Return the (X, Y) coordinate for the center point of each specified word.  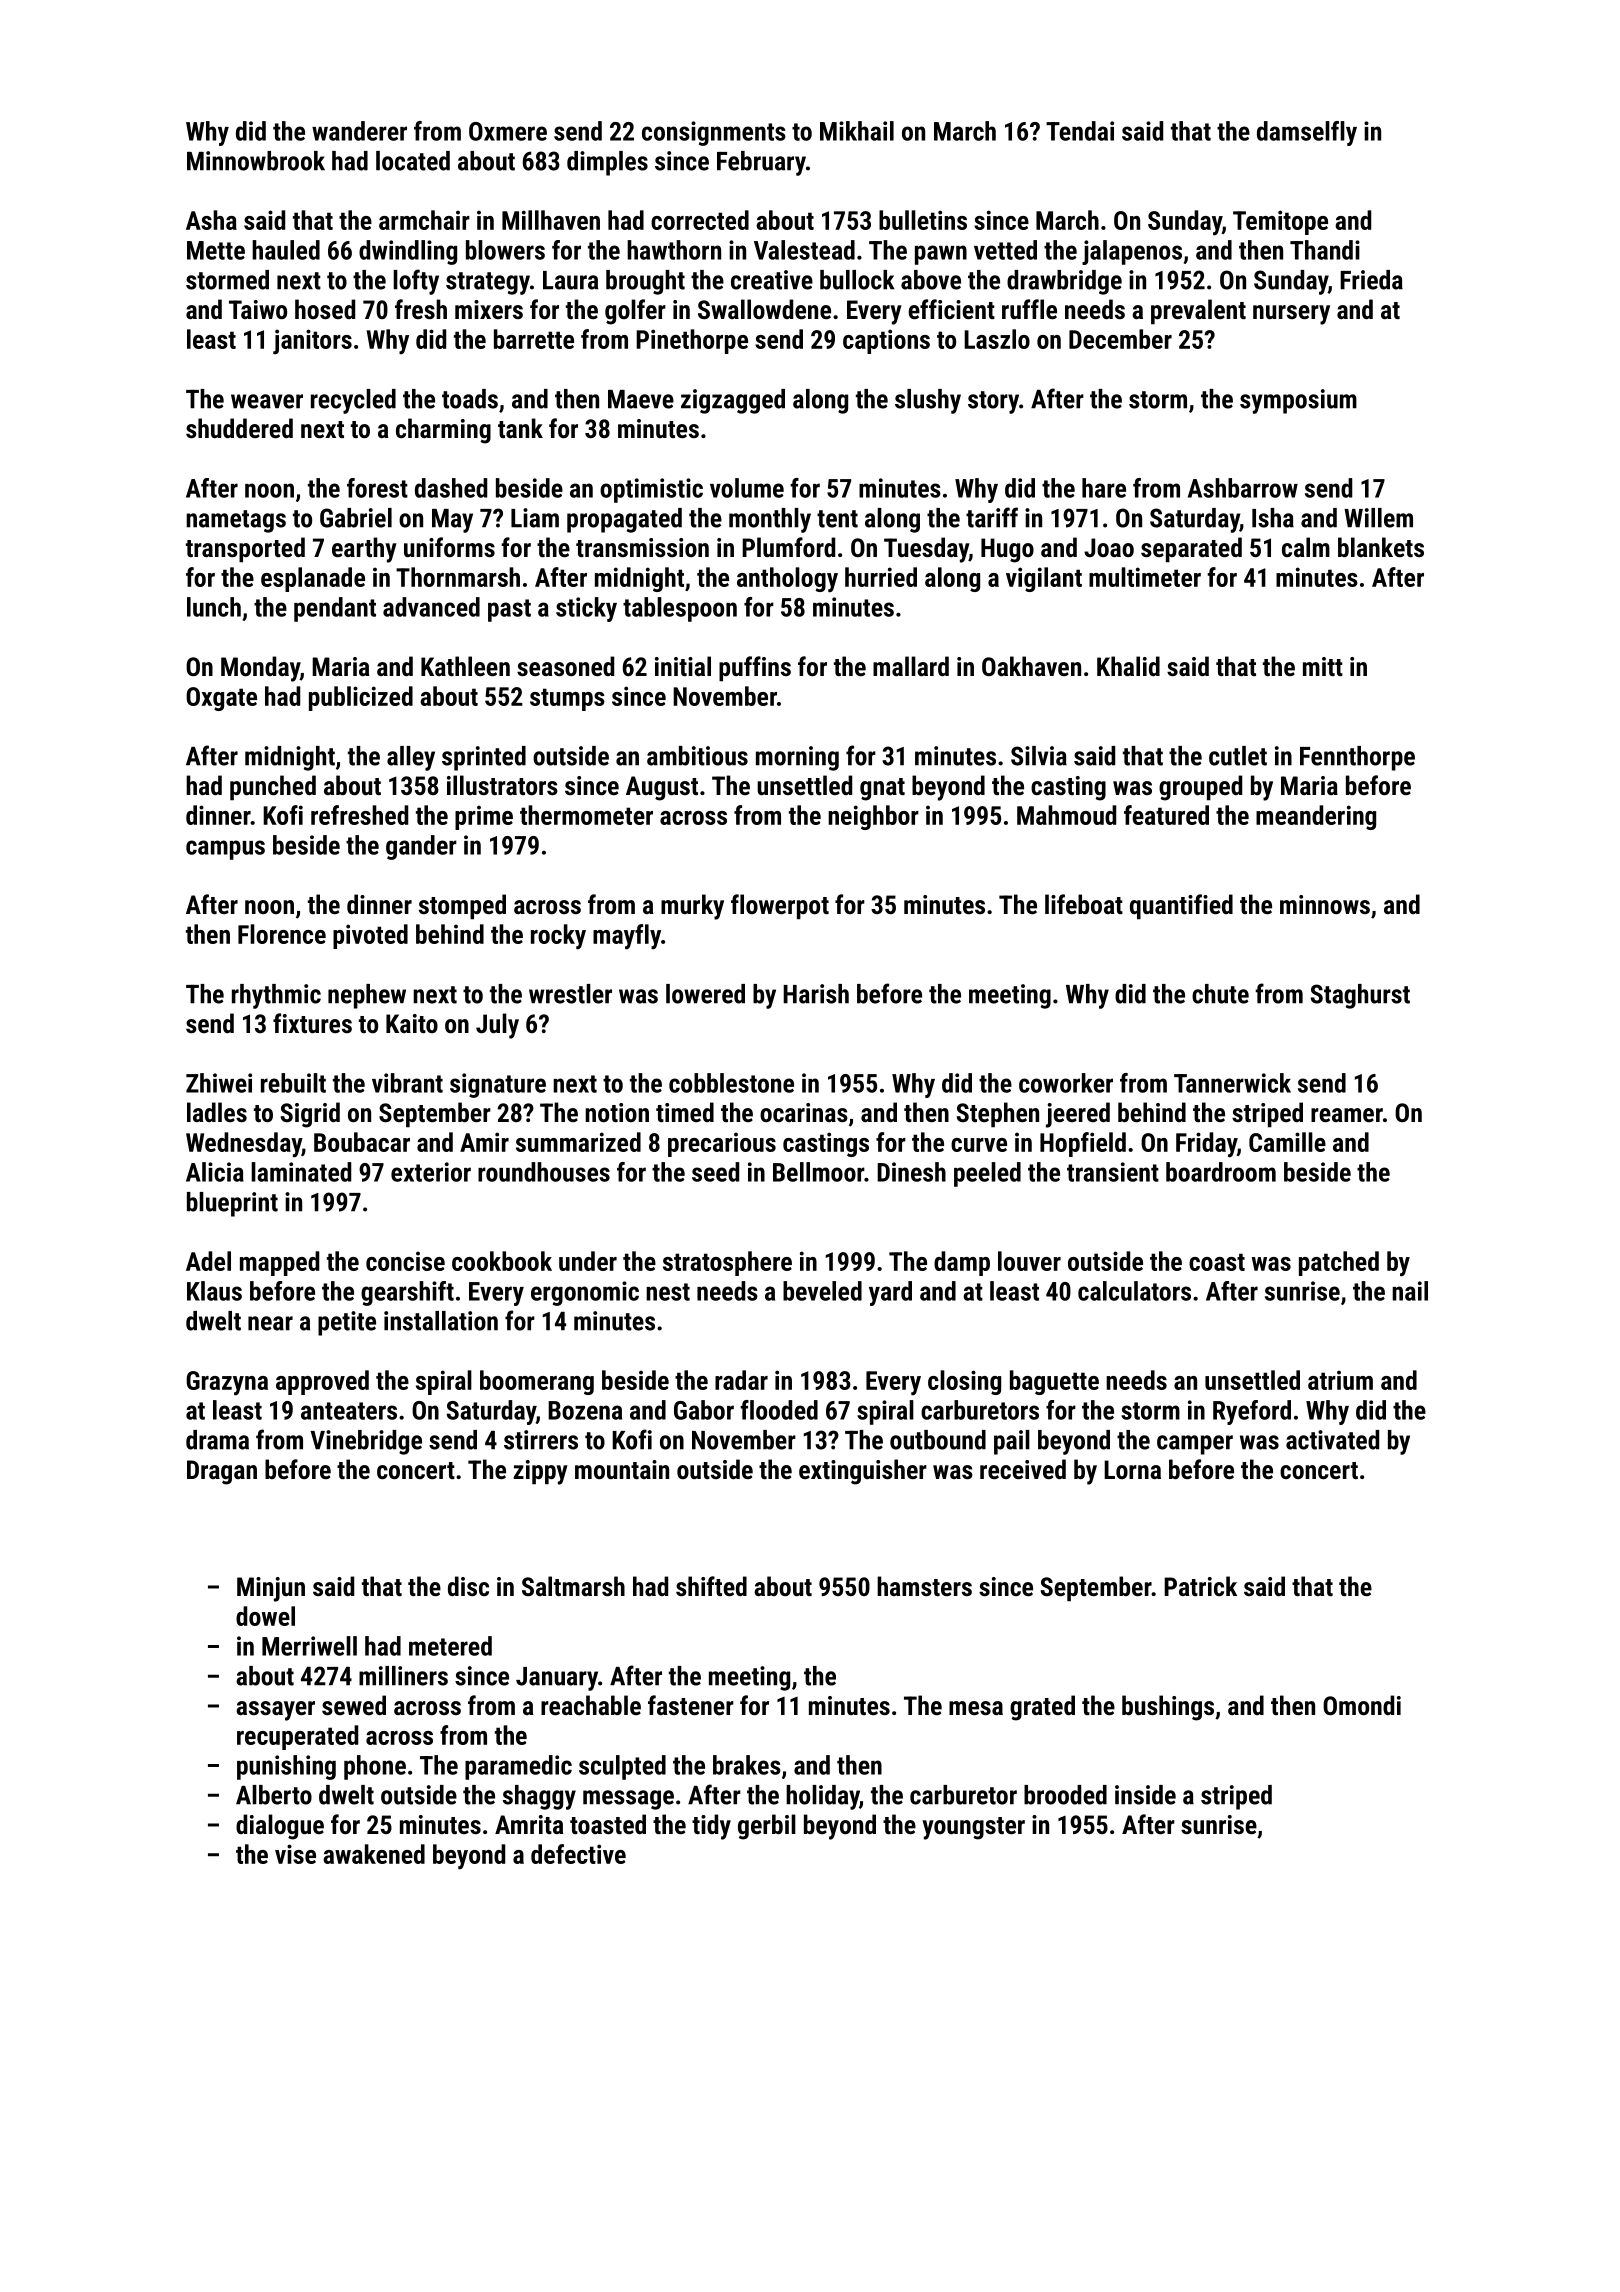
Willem (1378, 518)
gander (421, 847)
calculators (1134, 1291)
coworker (1066, 1083)
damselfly (1307, 133)
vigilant (1044, 579)
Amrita (529, 1824)
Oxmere (508, 131)
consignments (714, 133)
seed (715, 1172)
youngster (973, 1828)
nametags (236, 521)
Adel (208, 1261)
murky (692, 907)
